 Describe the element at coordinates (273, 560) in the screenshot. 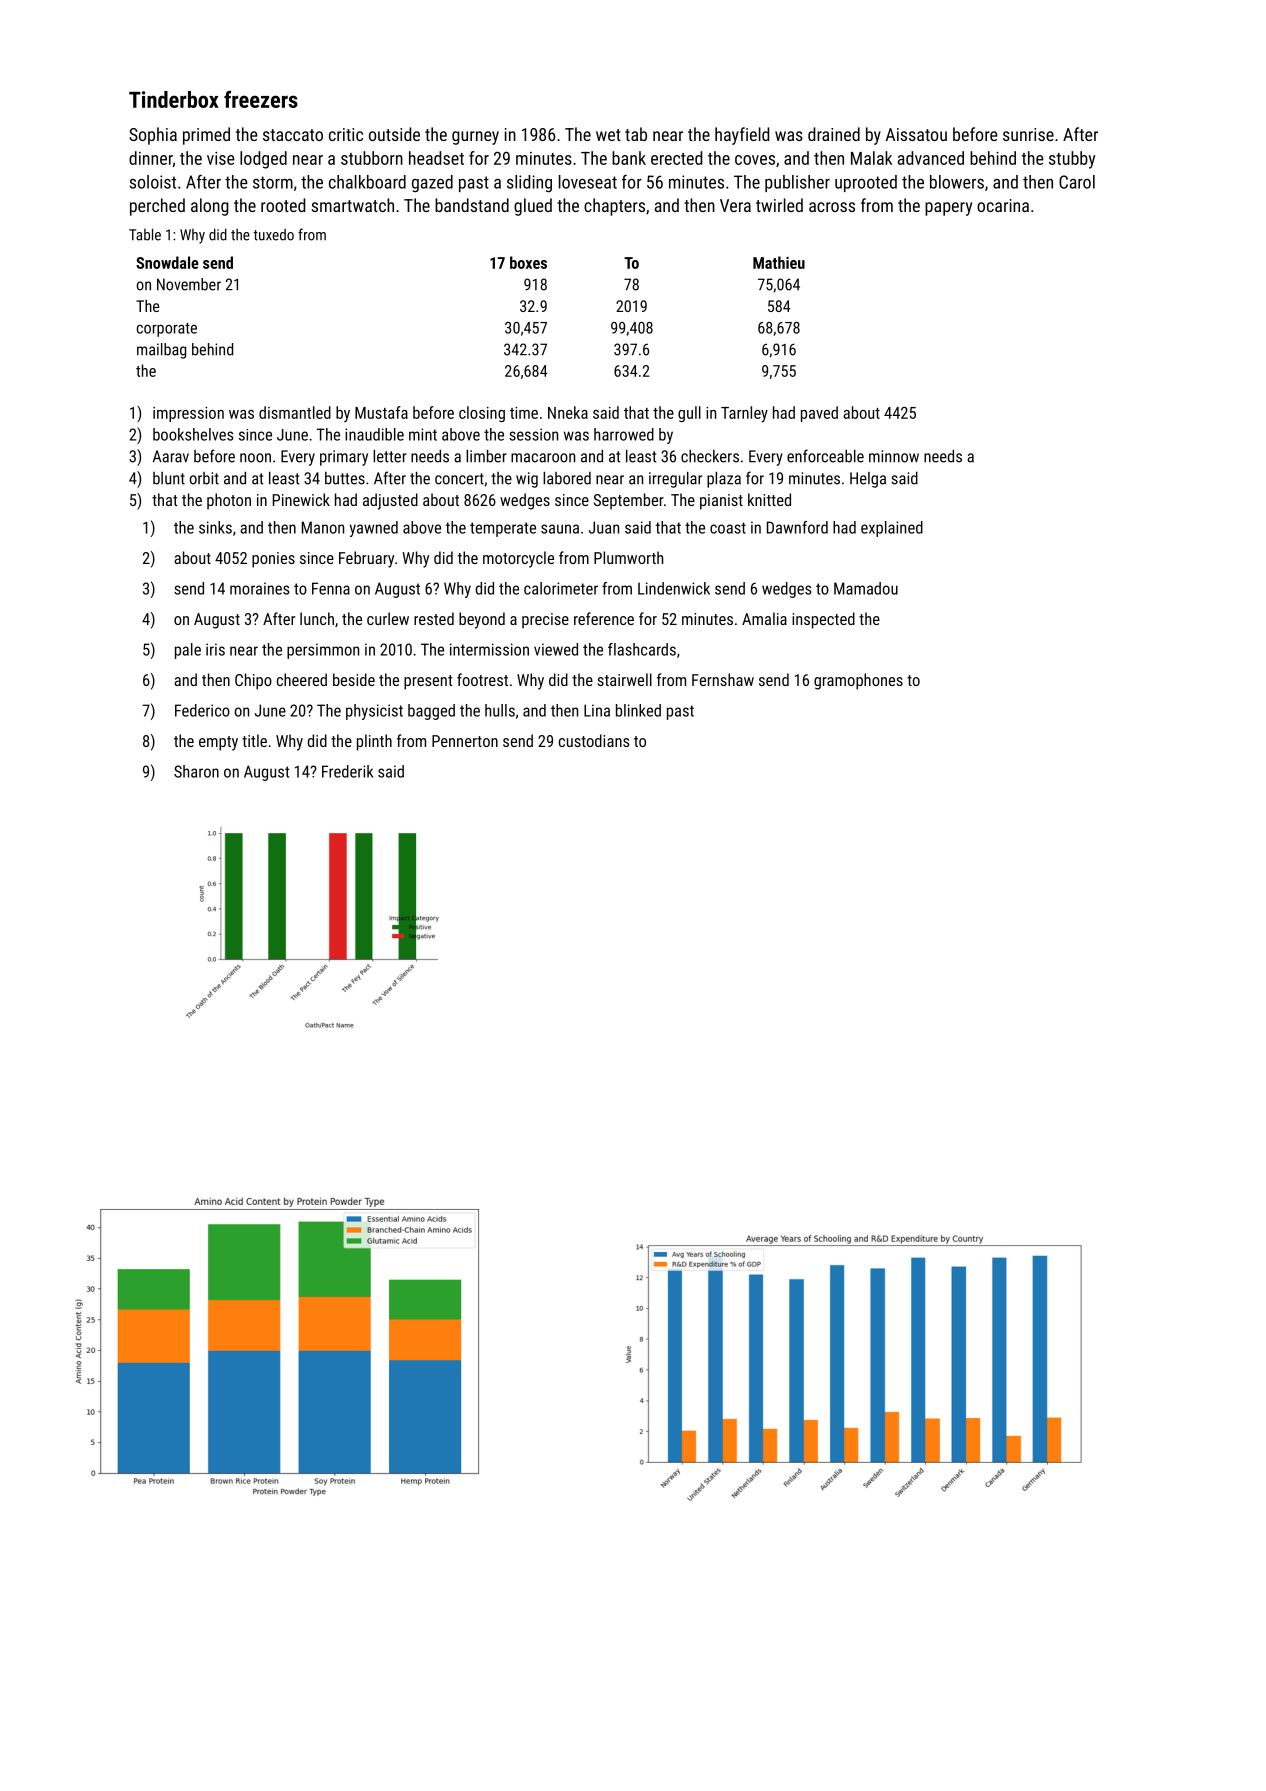

I see `ponies` at that location.
